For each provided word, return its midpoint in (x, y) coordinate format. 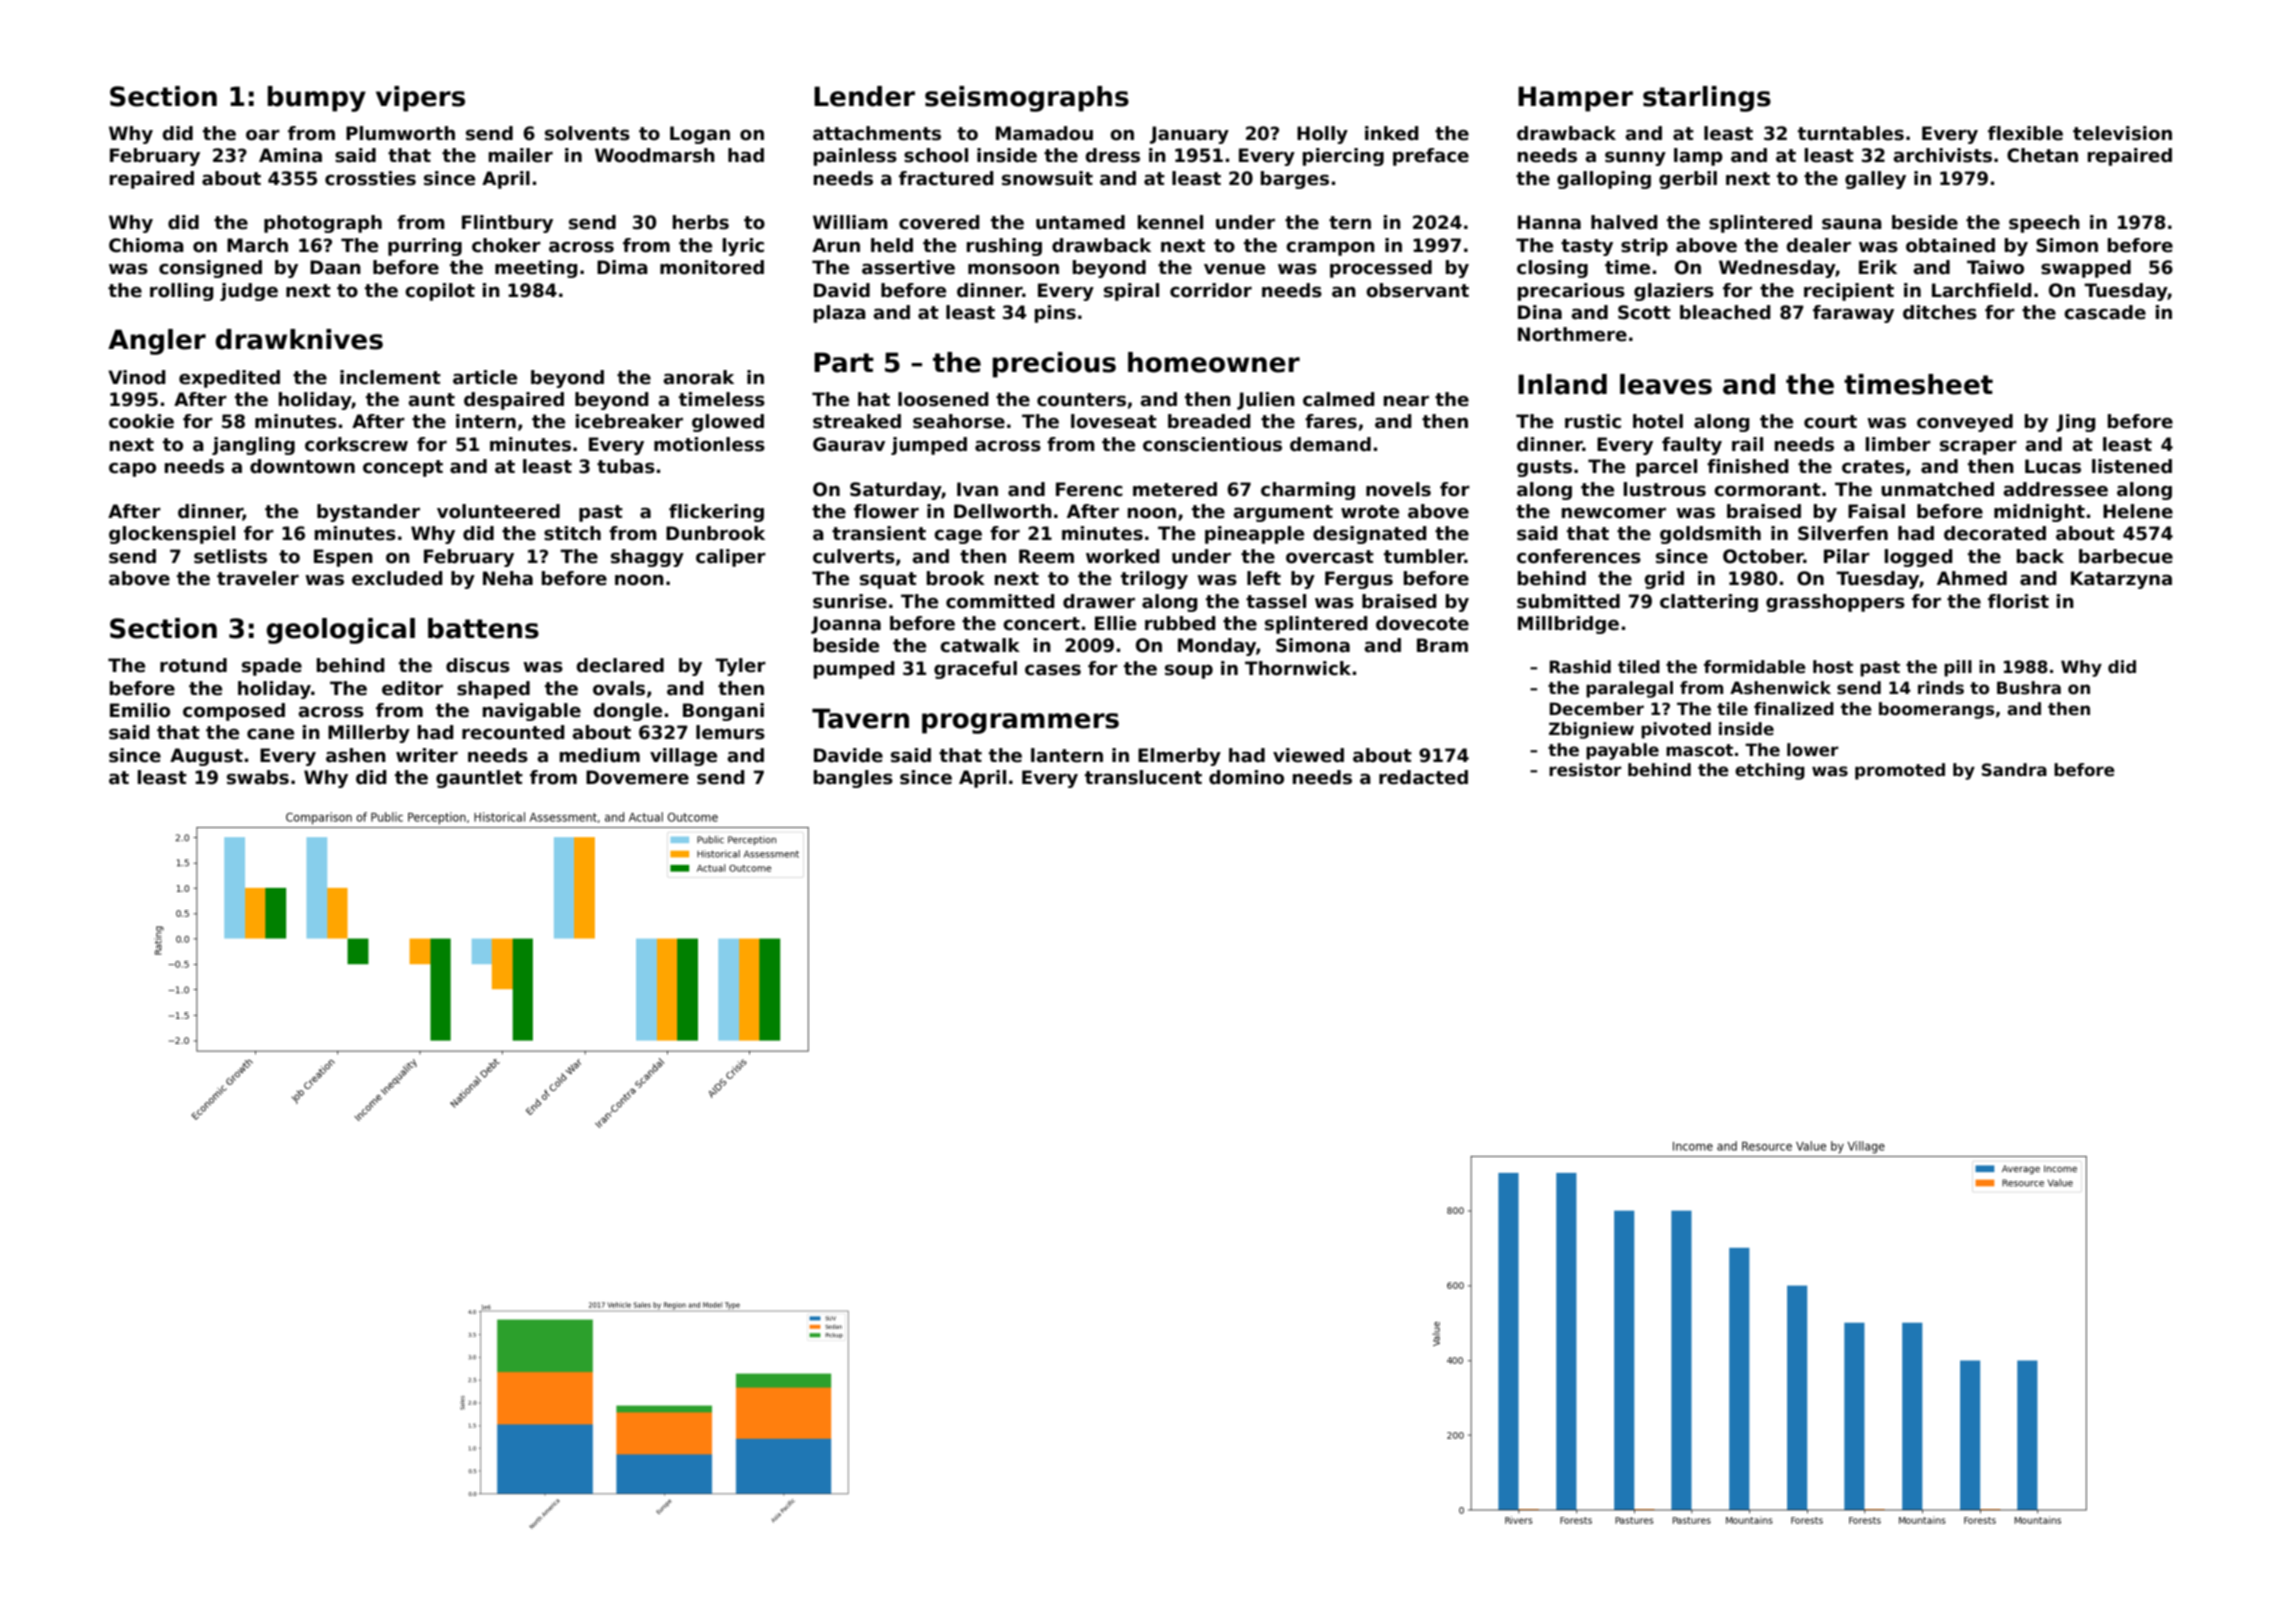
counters (1081, 400)
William (850, 222)
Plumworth (400, 133)
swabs (258, 777)
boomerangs (1936, 710)
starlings (1707, 99)
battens (483, 628)
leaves (1666, 384)
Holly (1322, 135)
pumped (854, 670)
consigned (210, 269)
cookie (141, 421)
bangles (853, 779)
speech (2044, 224)
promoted (1900, 771)
